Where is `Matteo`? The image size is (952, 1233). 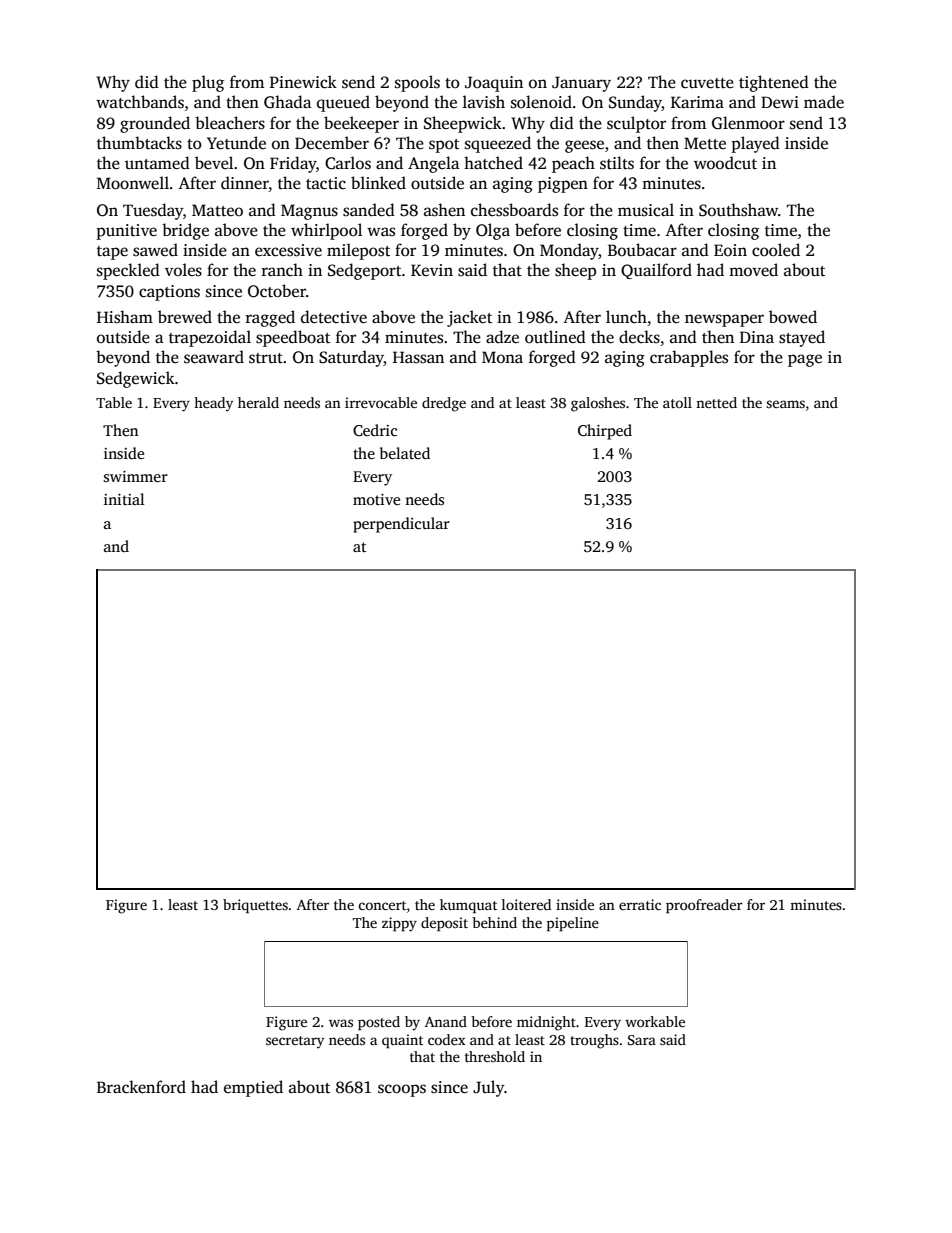
Matteo is located at coordinates (217, 210).
